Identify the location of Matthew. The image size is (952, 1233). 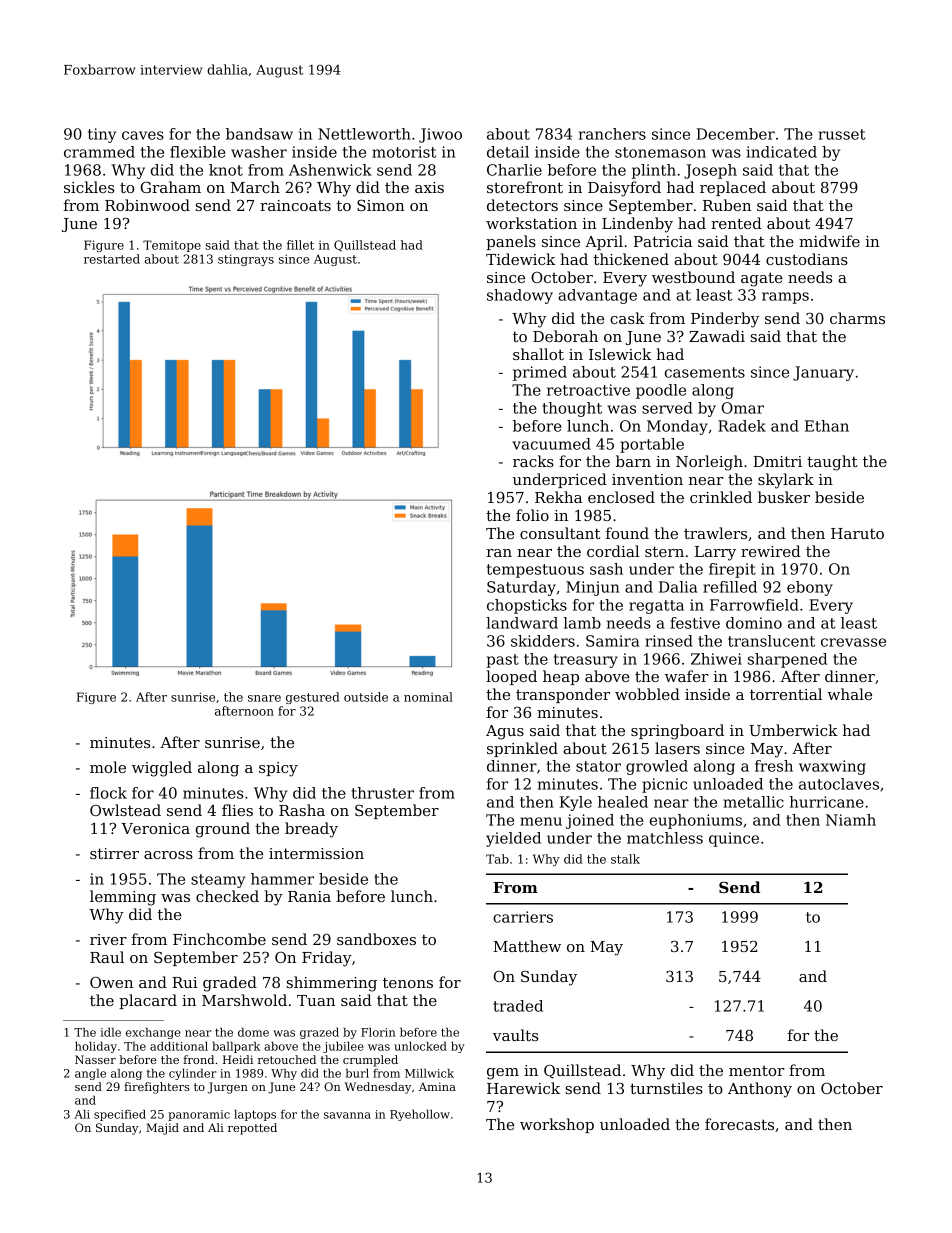
(527, 946).
